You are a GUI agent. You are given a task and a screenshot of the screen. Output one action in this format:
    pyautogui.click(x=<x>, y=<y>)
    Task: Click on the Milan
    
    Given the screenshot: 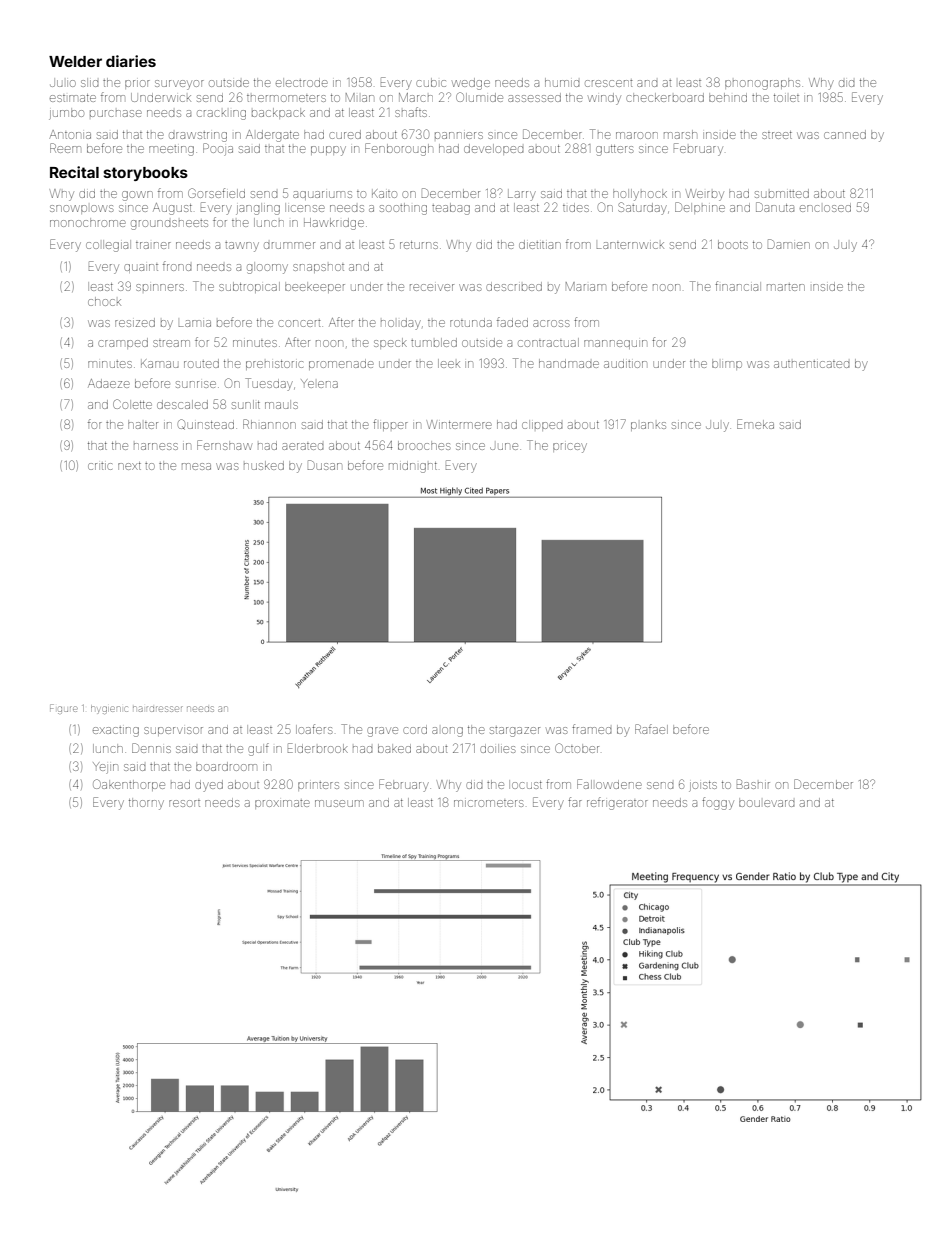 What is the action you would take?
    pyautogui.click(x=360, y=97)
